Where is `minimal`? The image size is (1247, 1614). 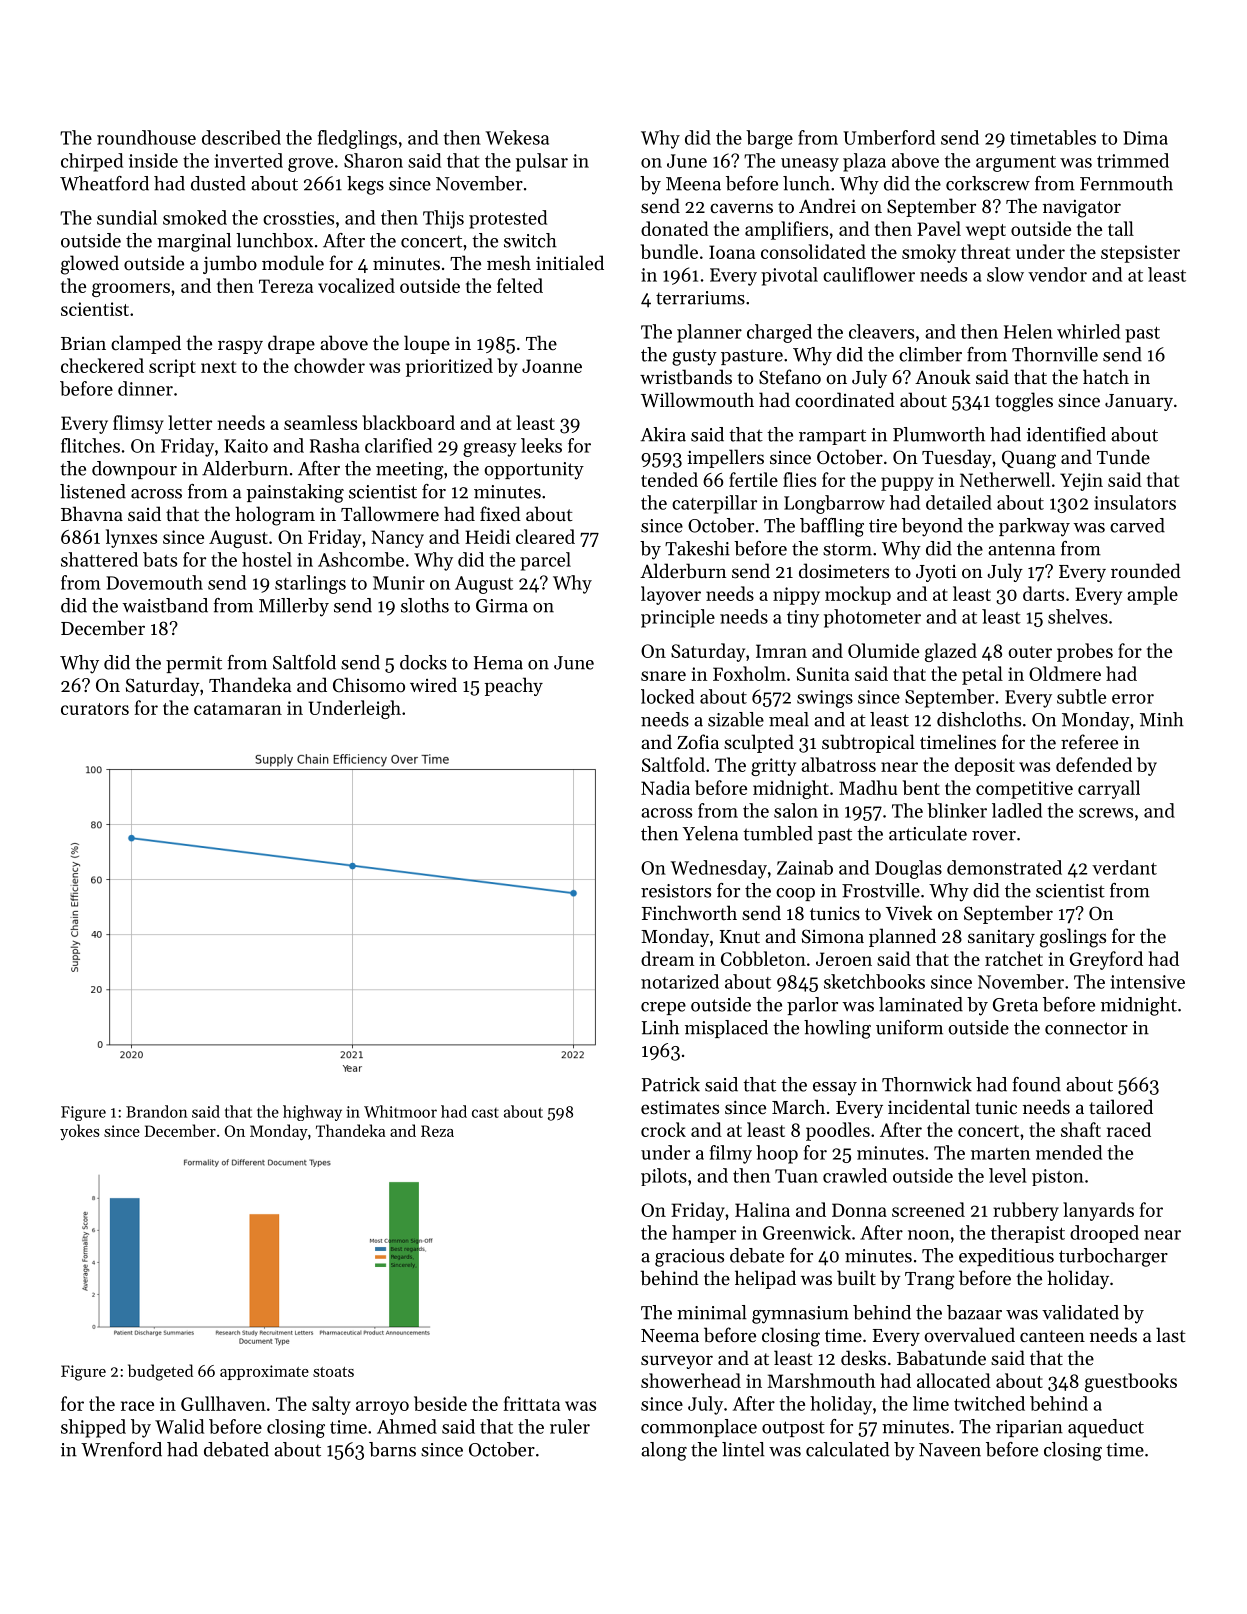
minimal is located at coordinates (712, 1312).
